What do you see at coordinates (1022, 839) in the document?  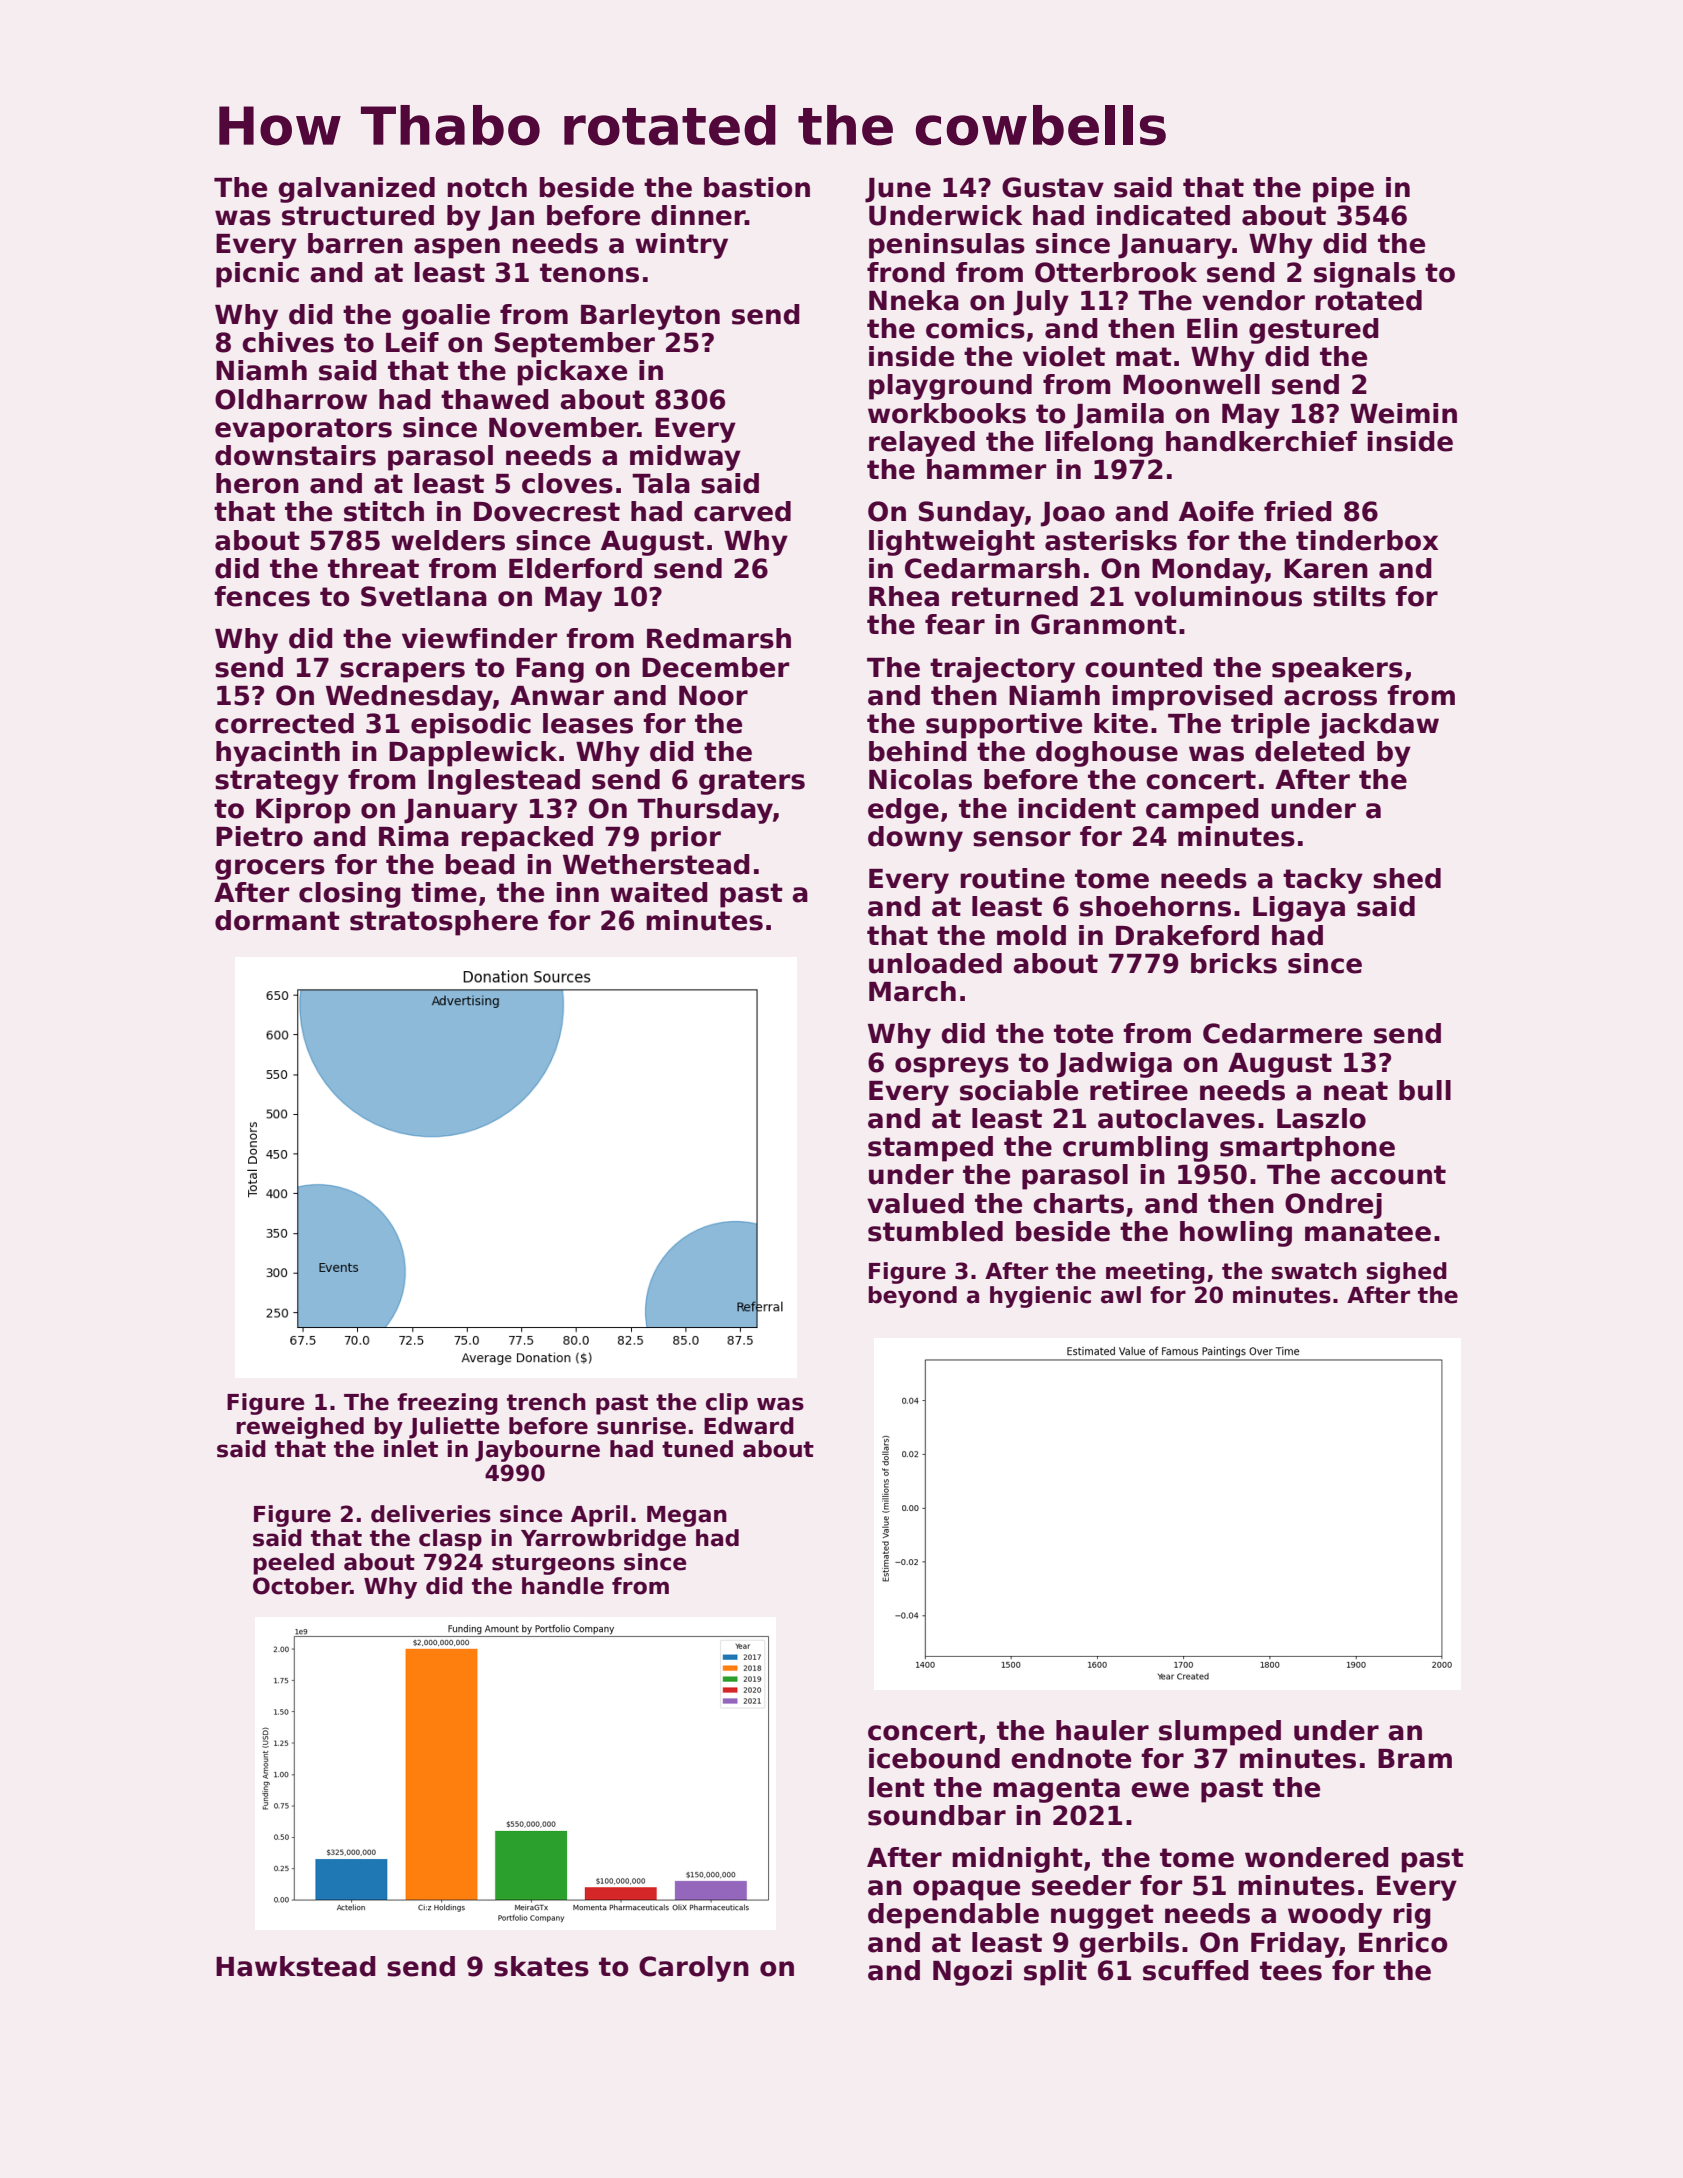 I see `sensor` at bounding box center [1022, 839].
